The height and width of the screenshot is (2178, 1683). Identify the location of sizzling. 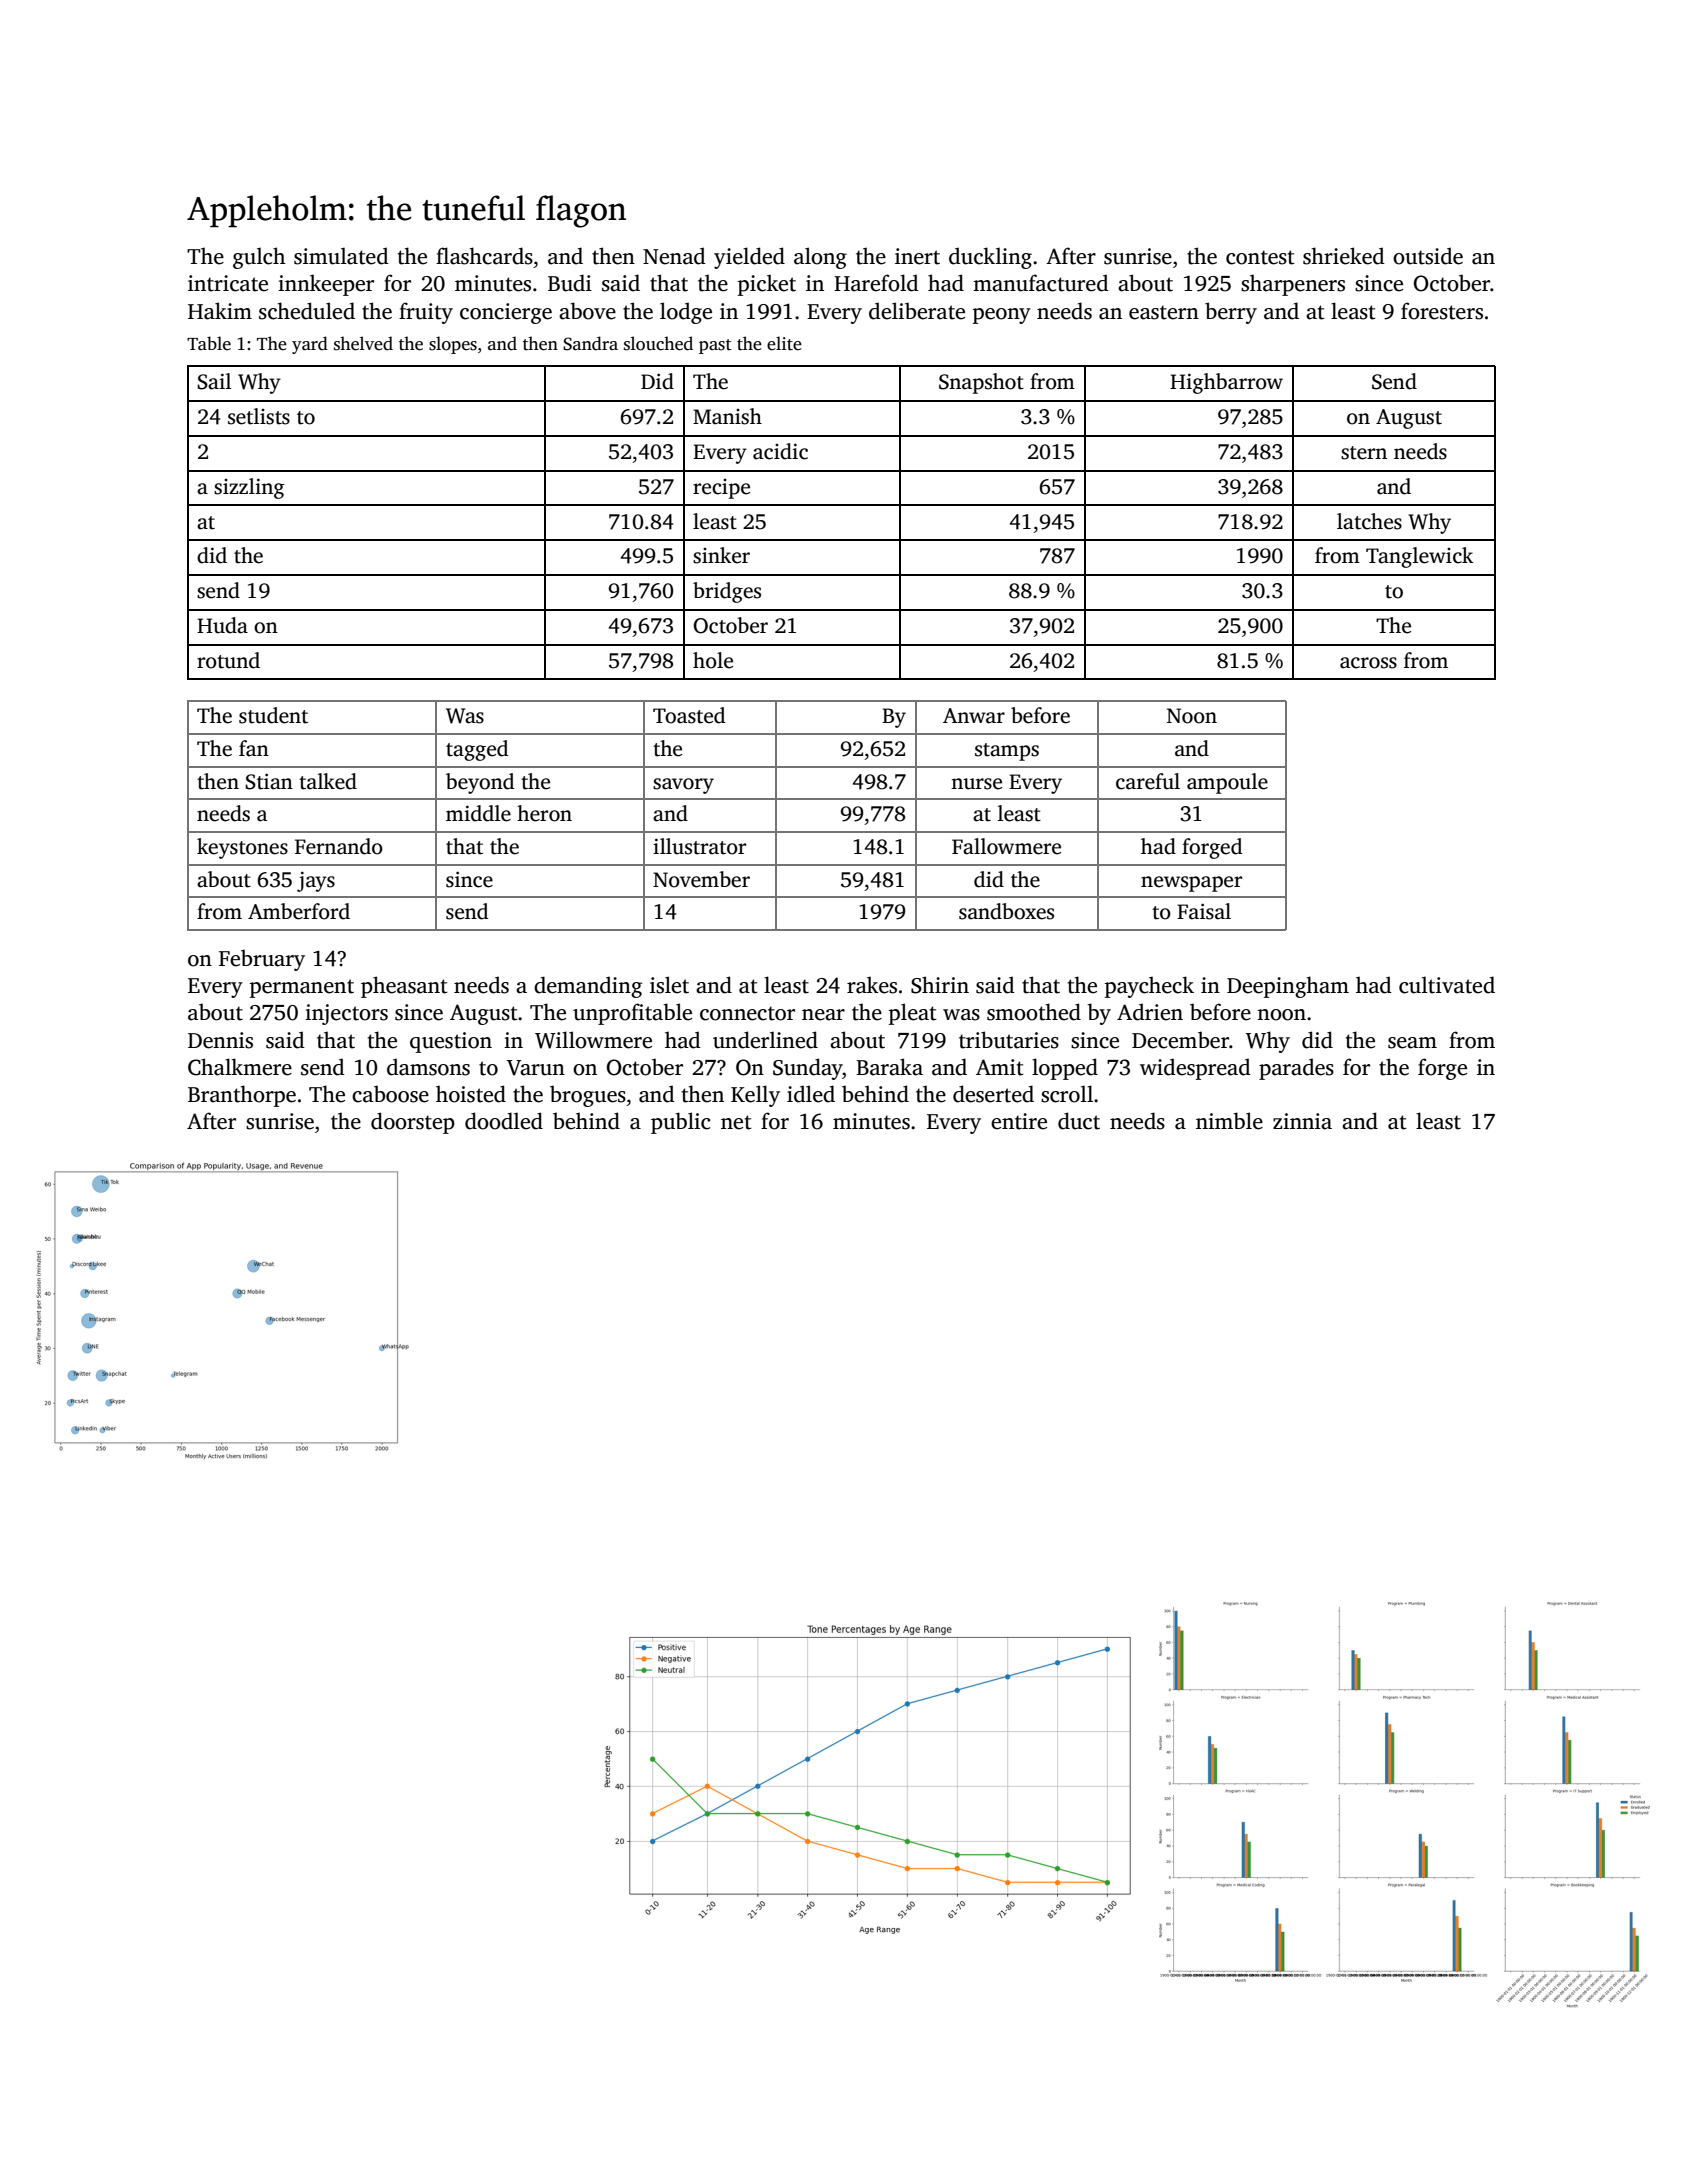
(249, 488).
